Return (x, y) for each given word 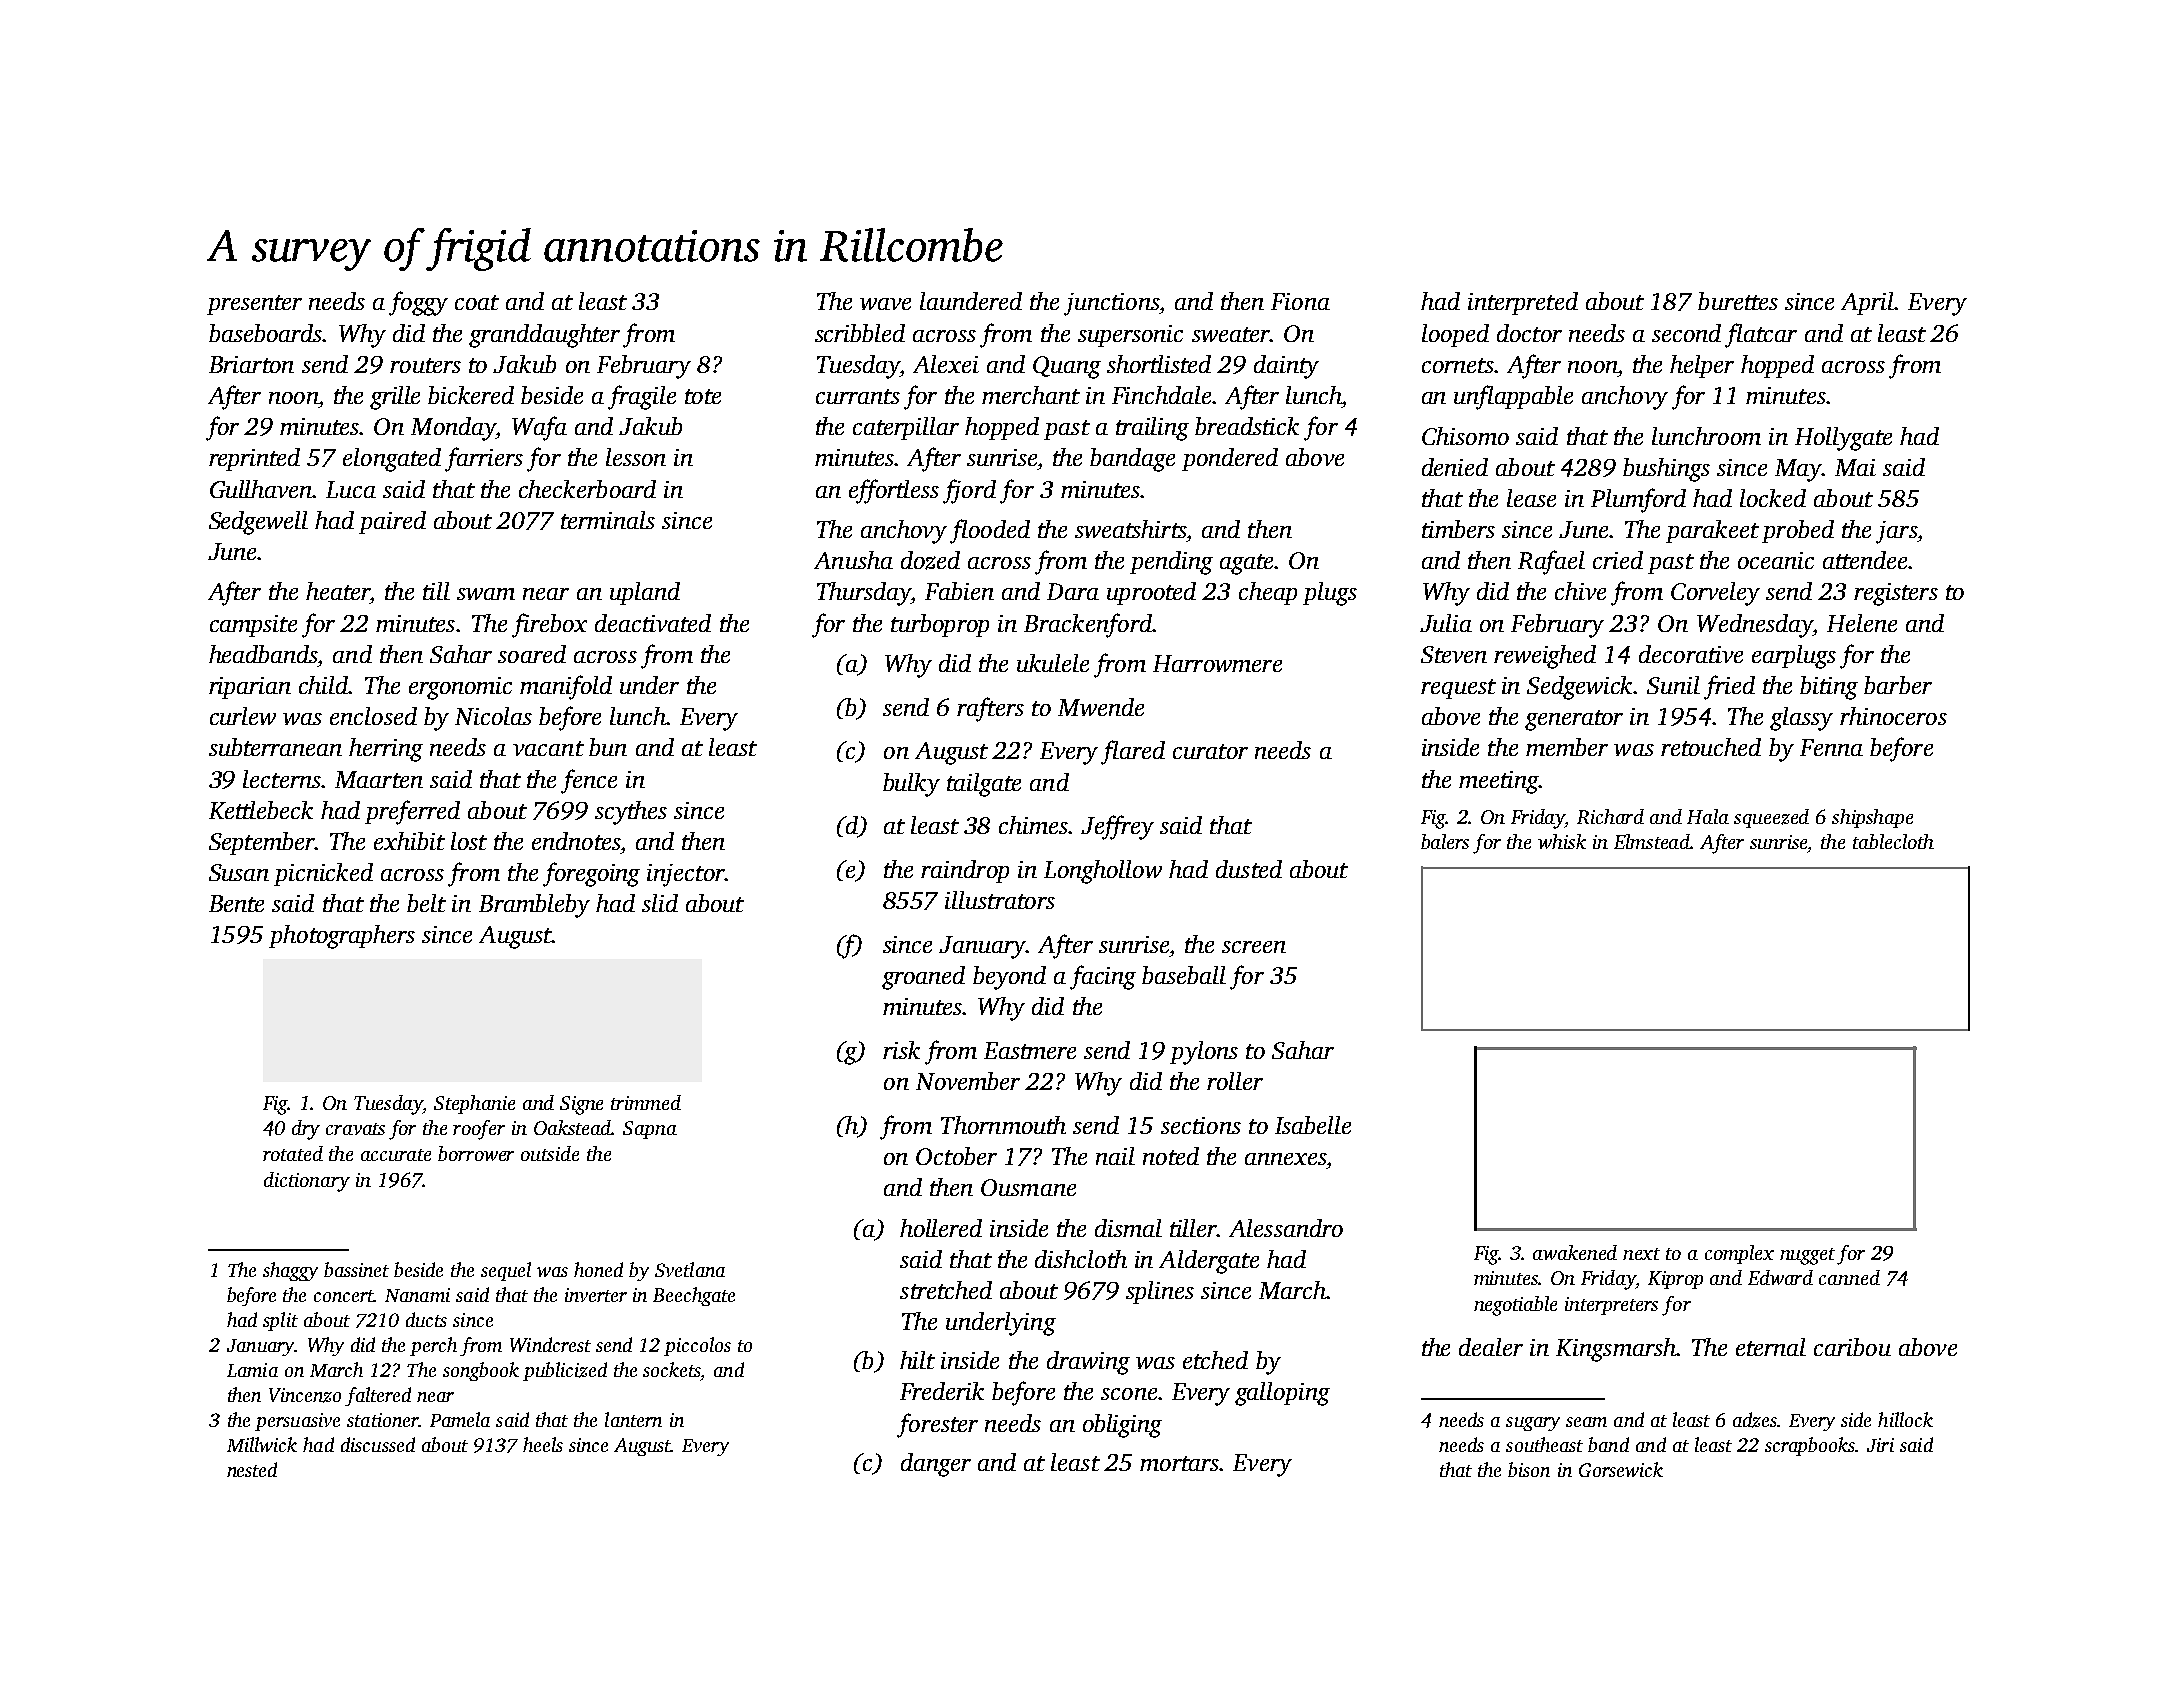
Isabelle (1313, 1125)
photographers (342, 937)
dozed (930, 560)
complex (1739, 1254)
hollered (941, 1228)
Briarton (251, 364)
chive (1580, 591)
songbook (481, 1371)
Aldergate (1209, 1262)
